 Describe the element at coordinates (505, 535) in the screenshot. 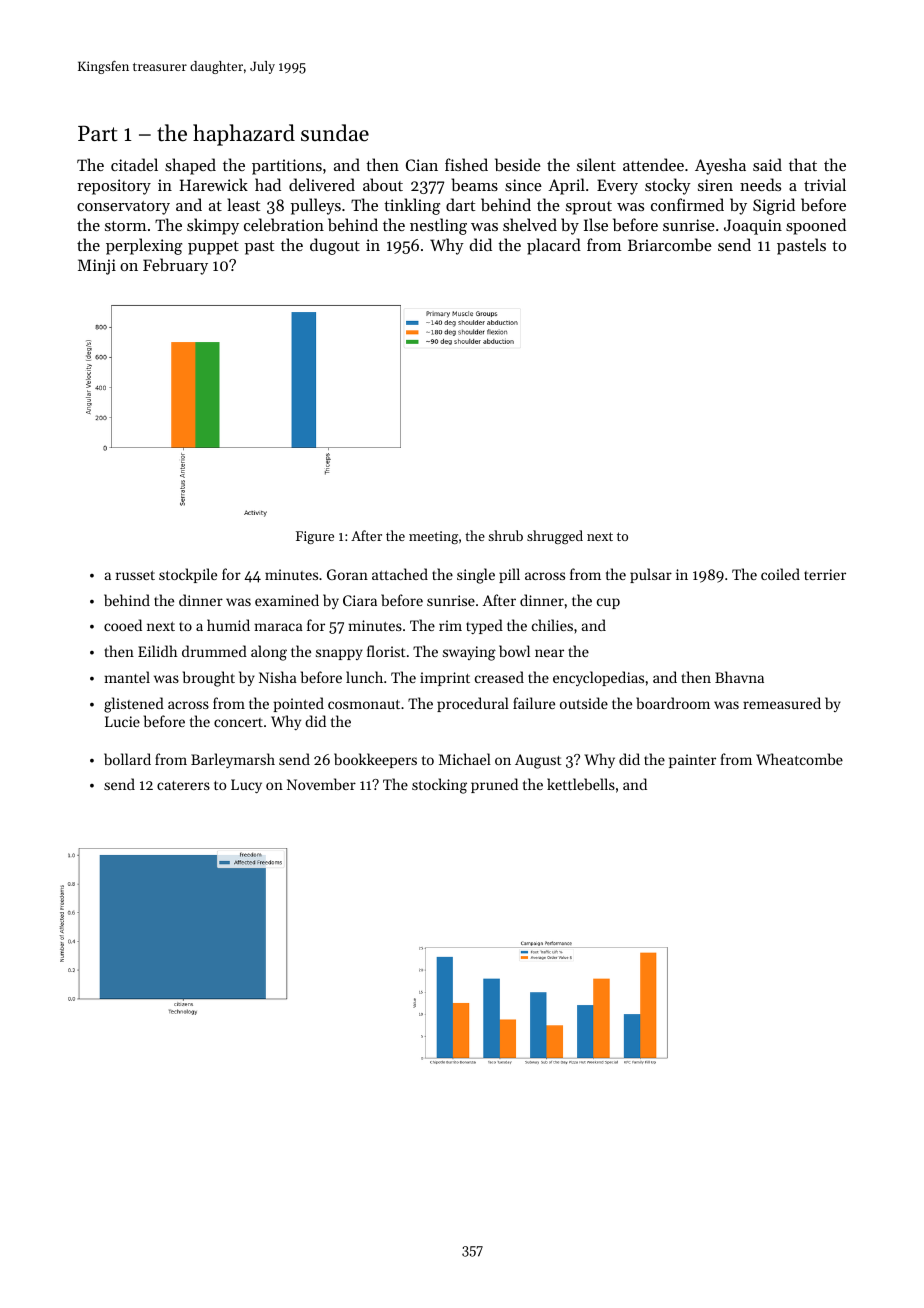

I see `shrub` at that location.
